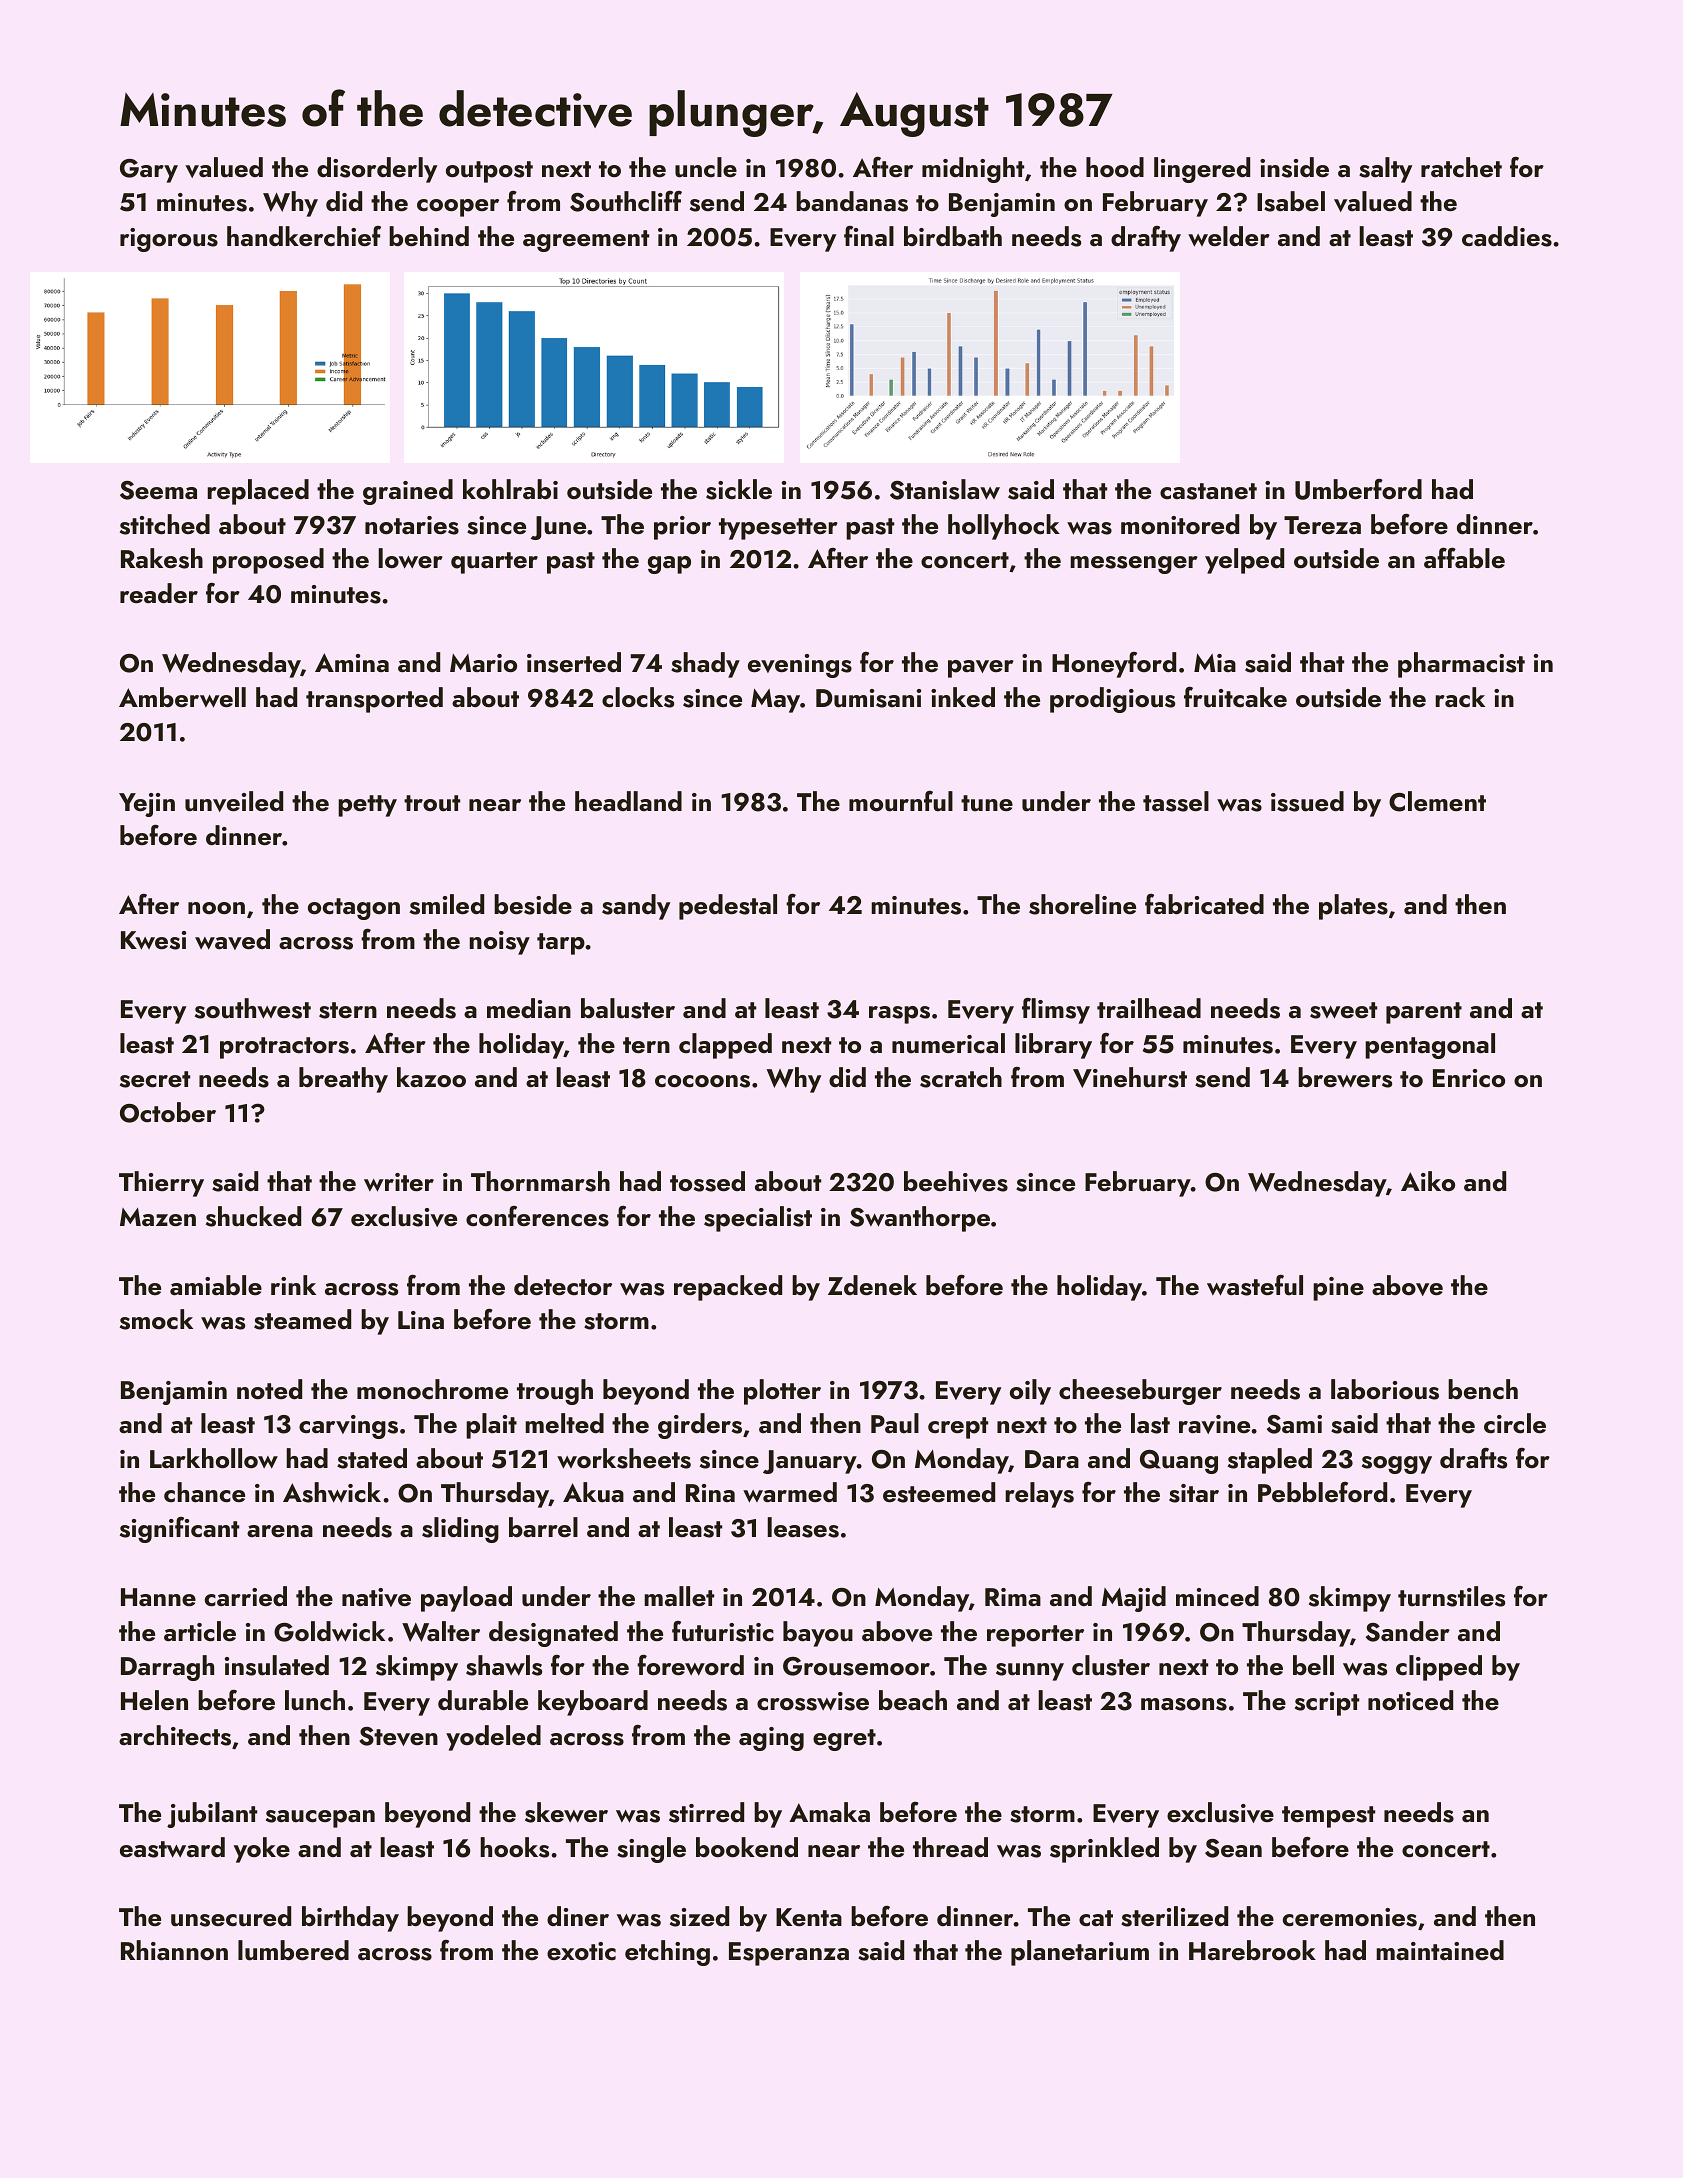  I want to click on wasteful, so click(1255, 1285).
